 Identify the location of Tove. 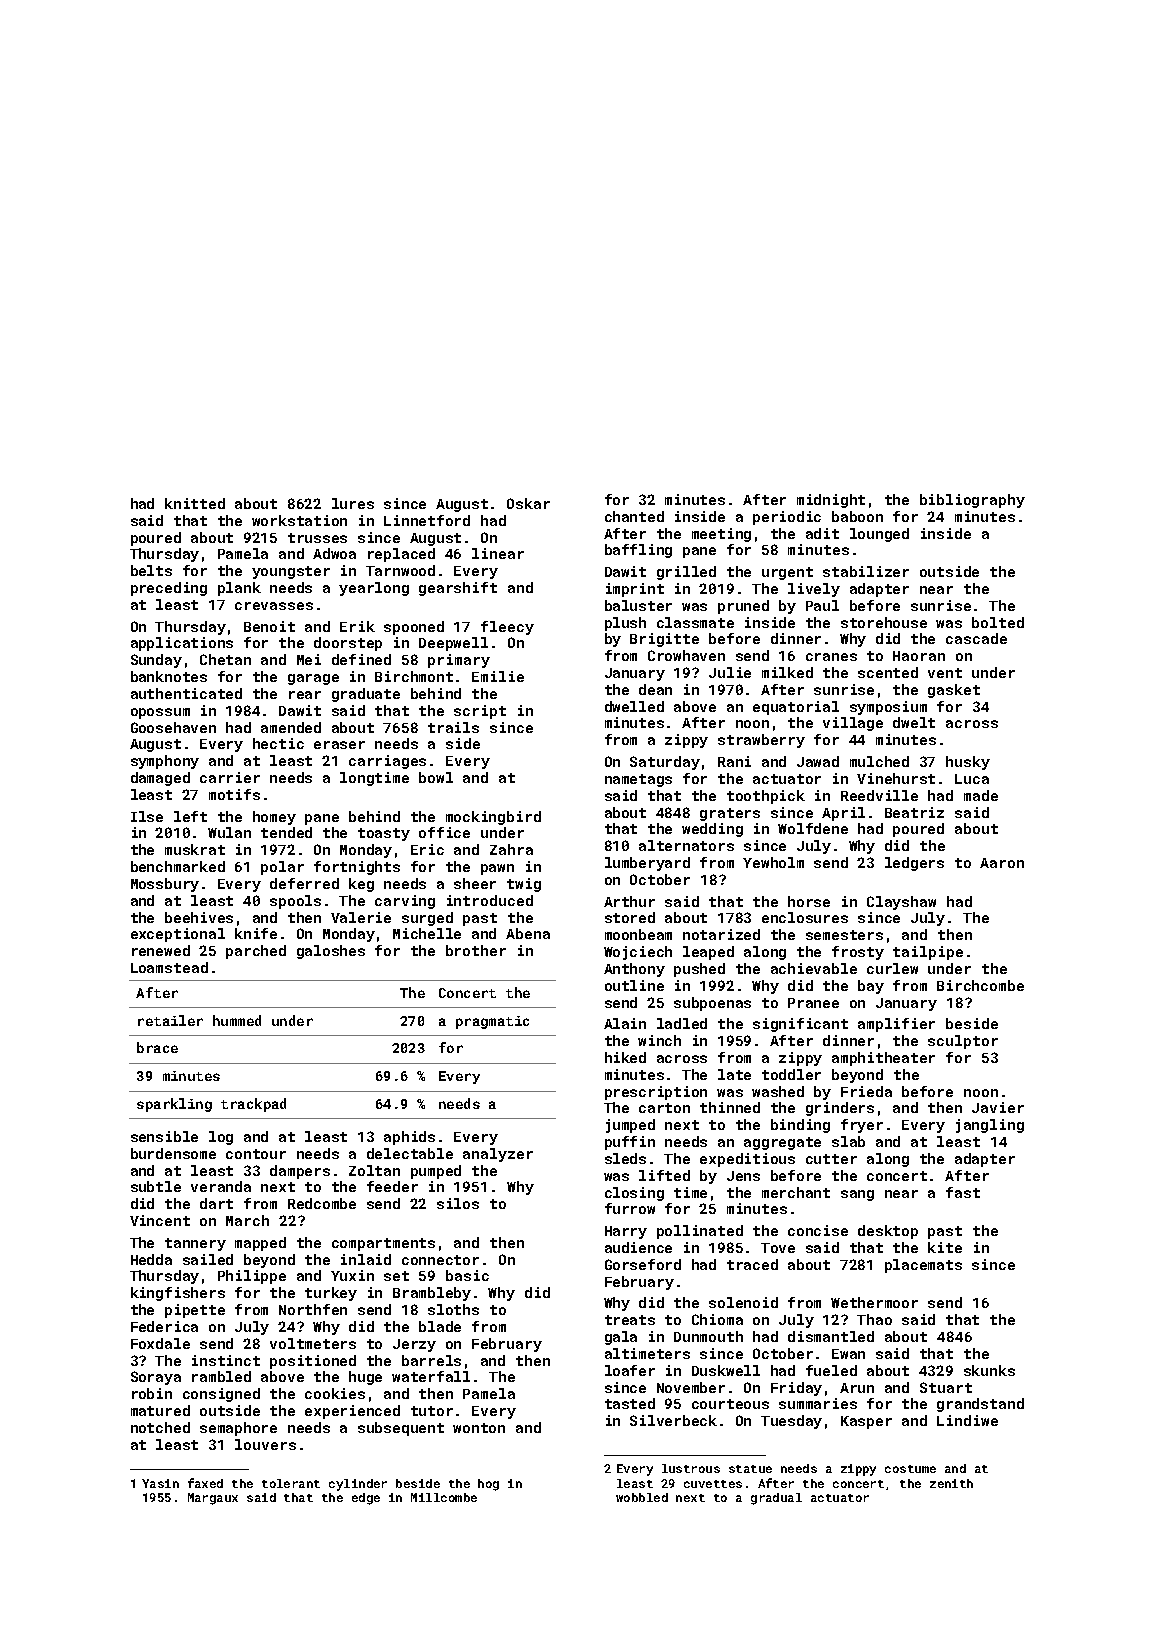
(778, 1248).
